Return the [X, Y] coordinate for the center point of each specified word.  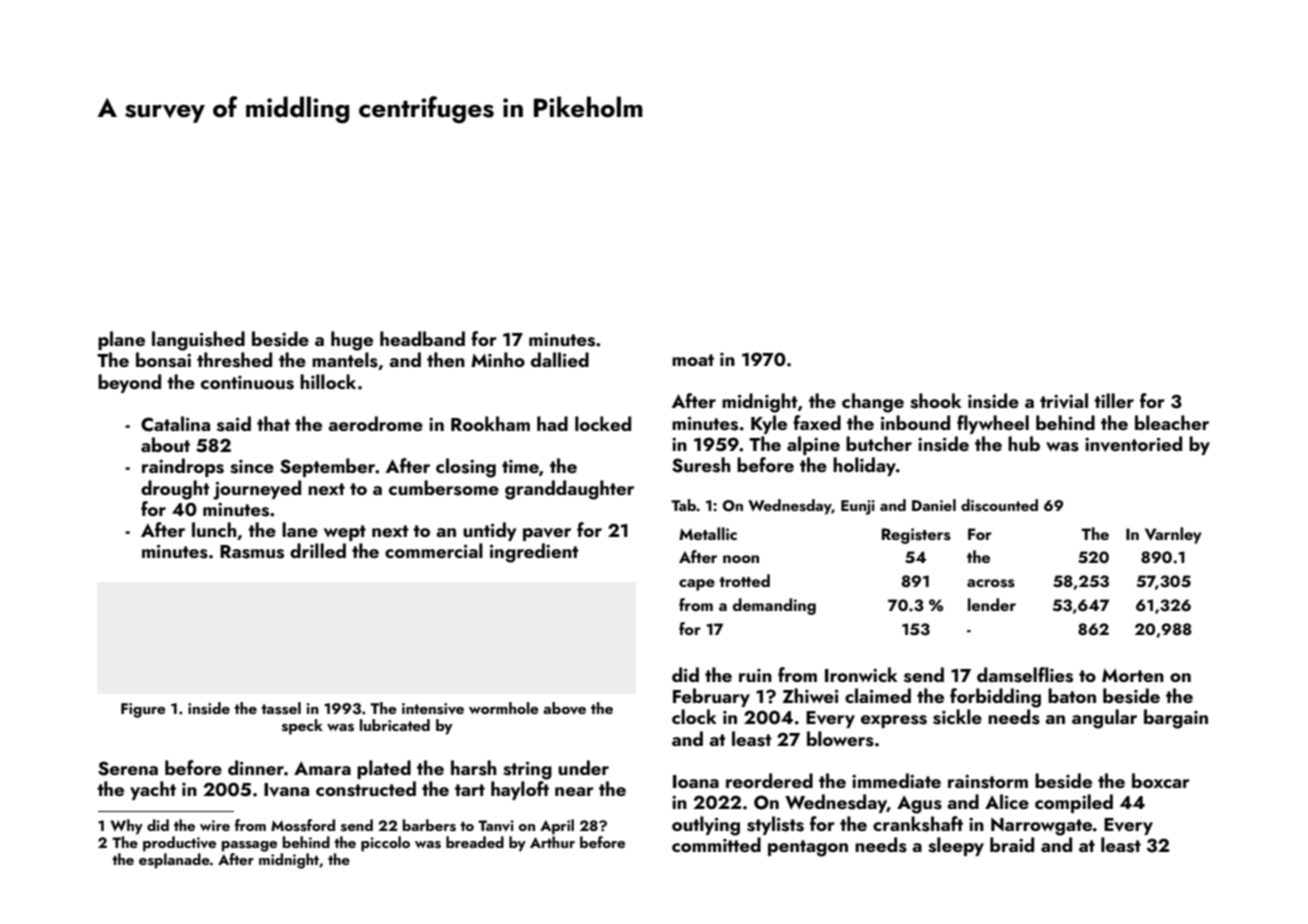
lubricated [395, 725]
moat [693, 360]
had [552, 423]
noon [741, 559]
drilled [318, 550]
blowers [840, 739]
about [165, 444]
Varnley [1173, 535]
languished [198, 341]
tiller [1114, 400]
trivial [1064, 401]
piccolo [385, 844]
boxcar [1161, 780]
